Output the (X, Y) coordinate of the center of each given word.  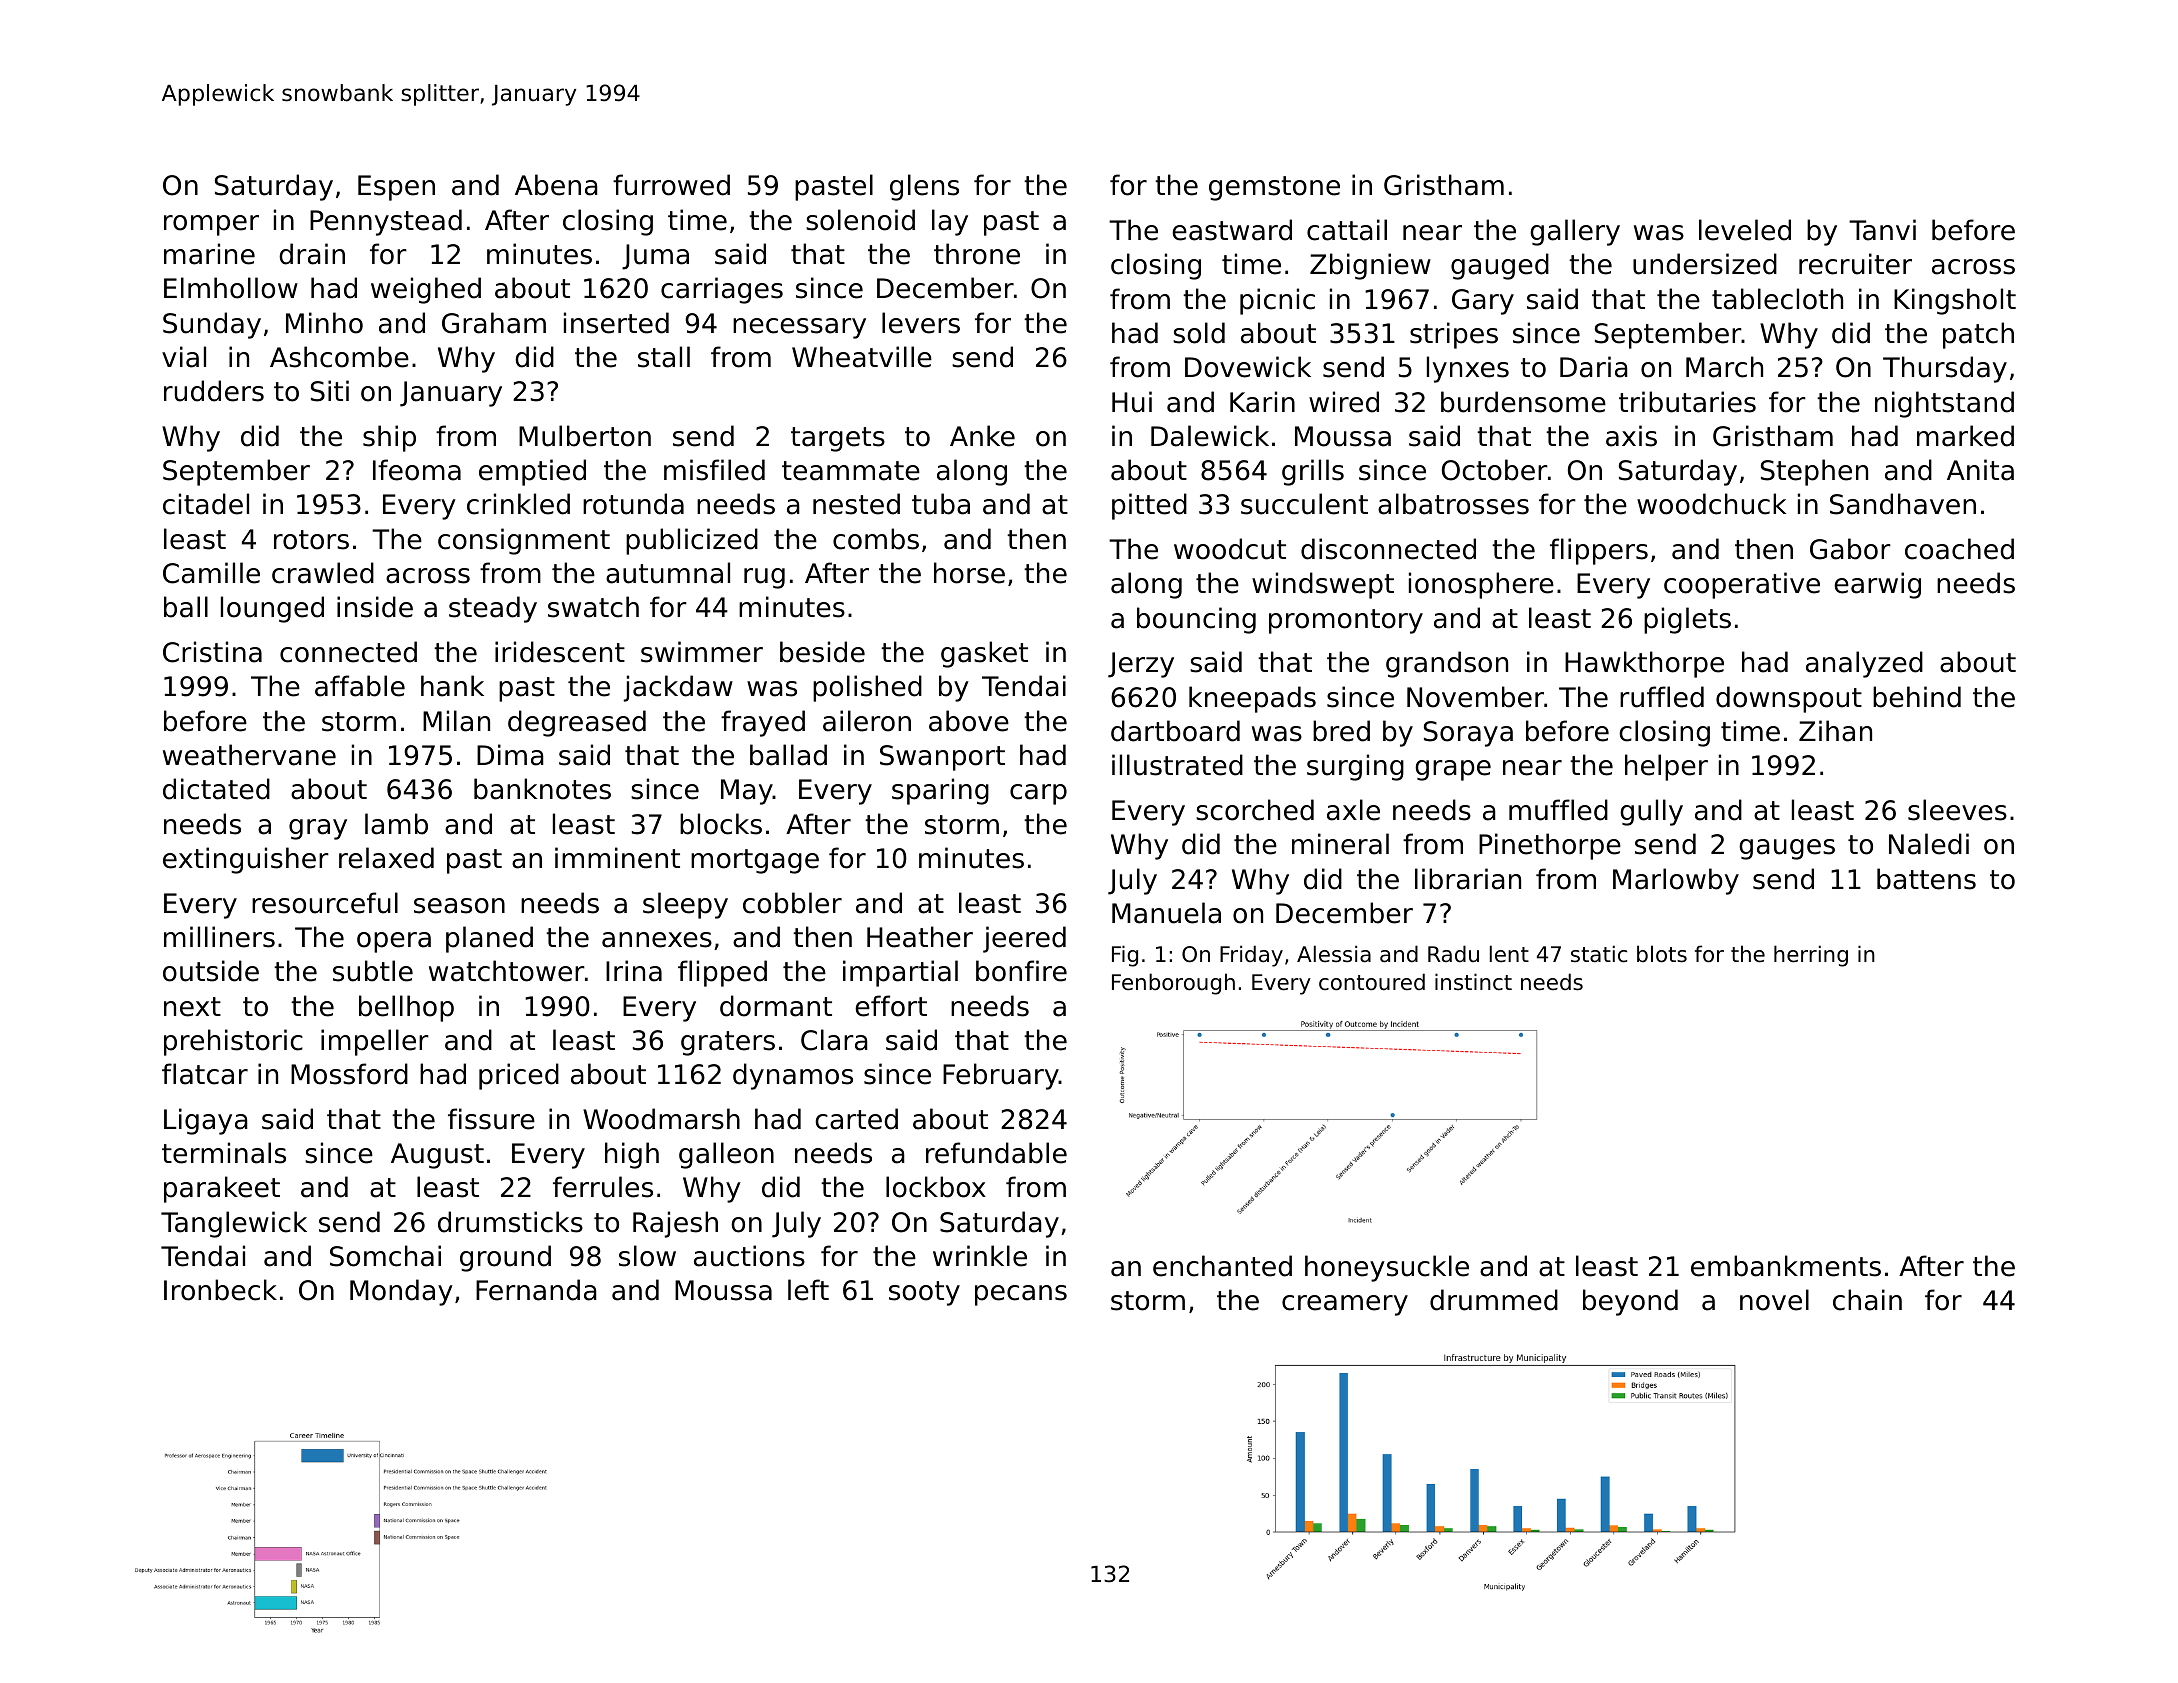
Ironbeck (220, 1290)
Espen (396, 188)
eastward (1232, 230)
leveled (1745, 230)
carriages (722, 290)
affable (360, 686)
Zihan (1835, 731)
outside (211, 971)
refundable (996, 1153)
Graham (494, 323)
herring (1811, 956)
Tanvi (1882, 230)
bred (1341, 731)
